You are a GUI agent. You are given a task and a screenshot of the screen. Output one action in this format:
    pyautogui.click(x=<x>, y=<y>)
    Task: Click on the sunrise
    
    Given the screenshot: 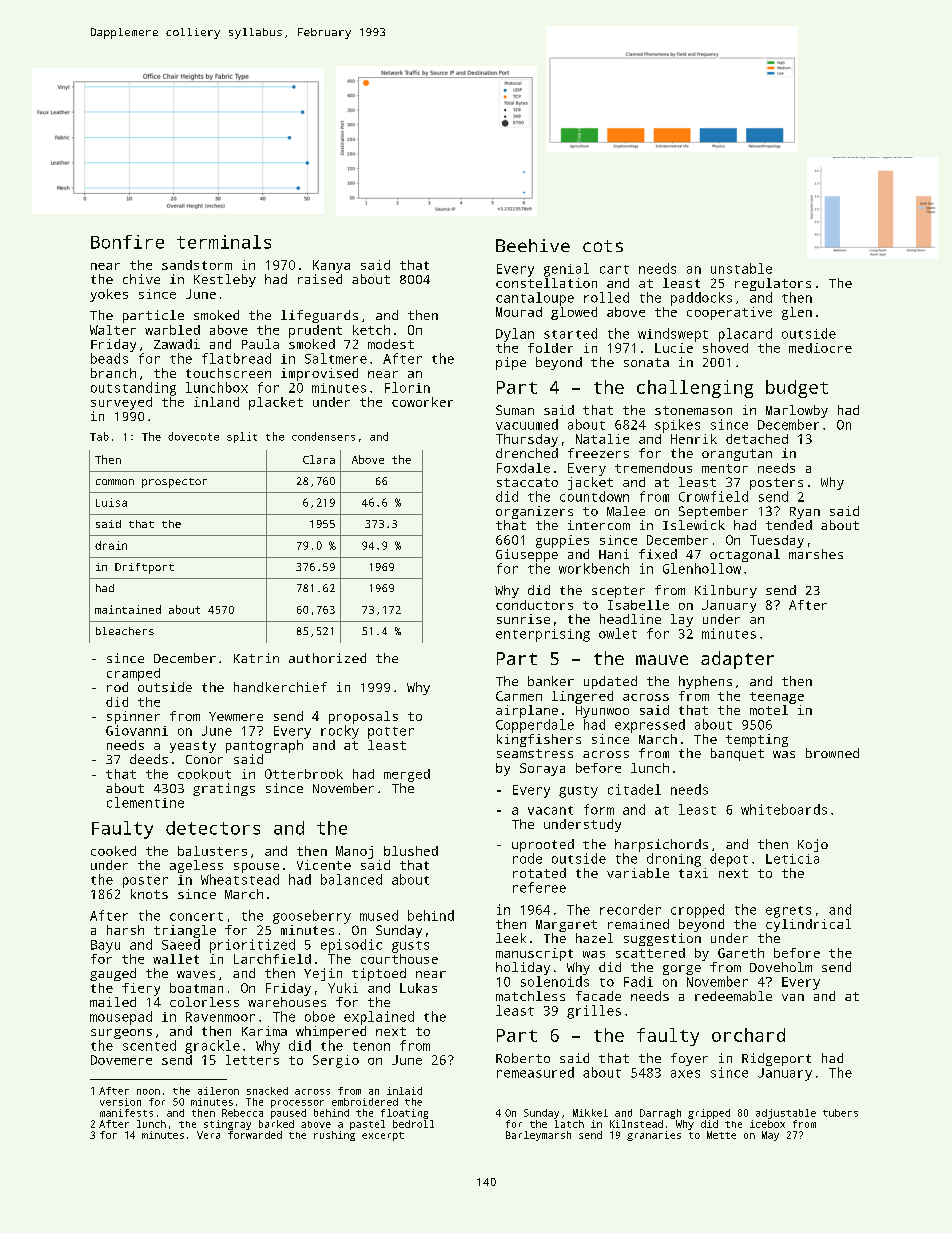 What is the action you would take?
    pyautogui.click(x=523, y=619)
